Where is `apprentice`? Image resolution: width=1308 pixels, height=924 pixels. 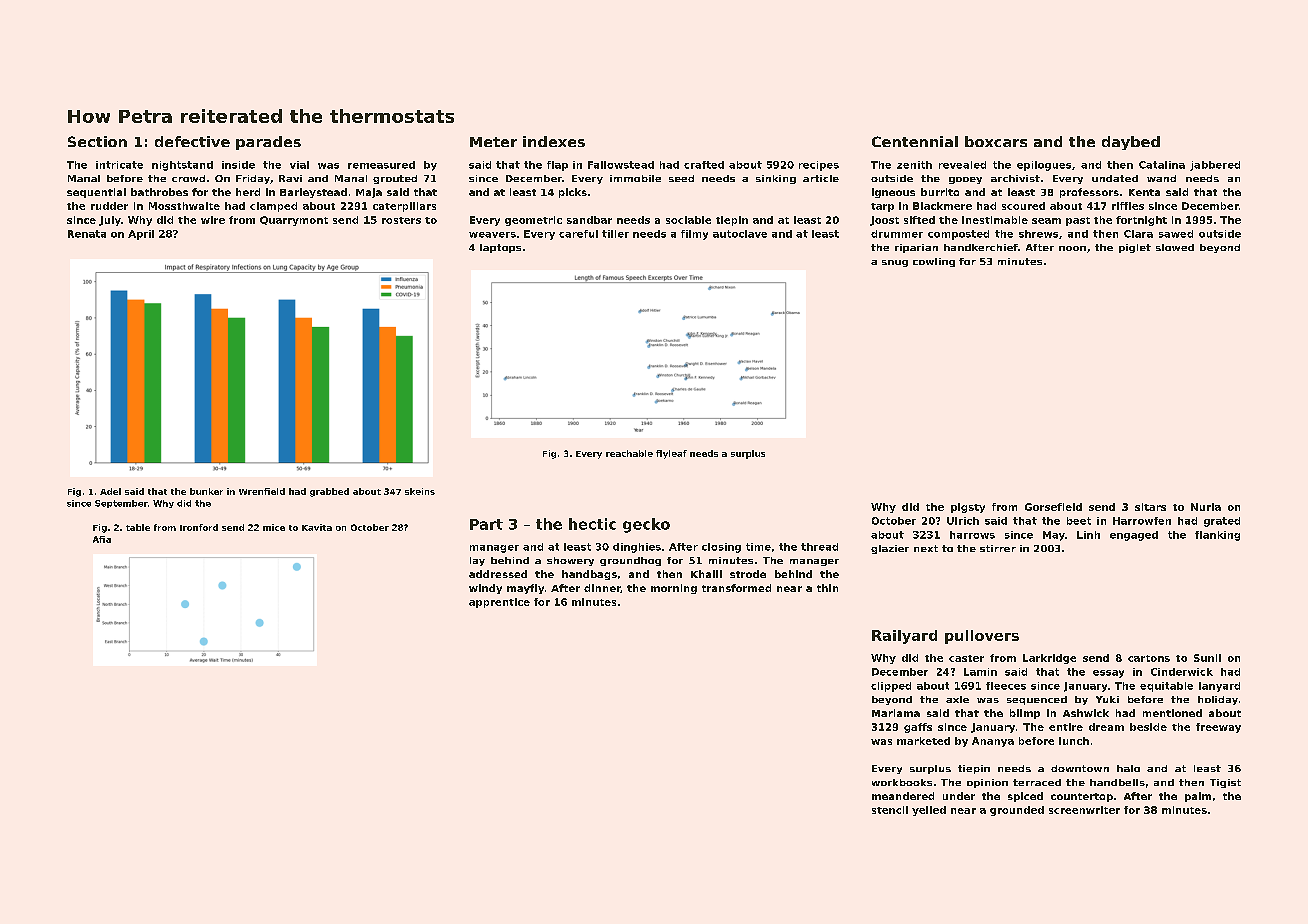
apprentice is located at coordinates (499, 603).
